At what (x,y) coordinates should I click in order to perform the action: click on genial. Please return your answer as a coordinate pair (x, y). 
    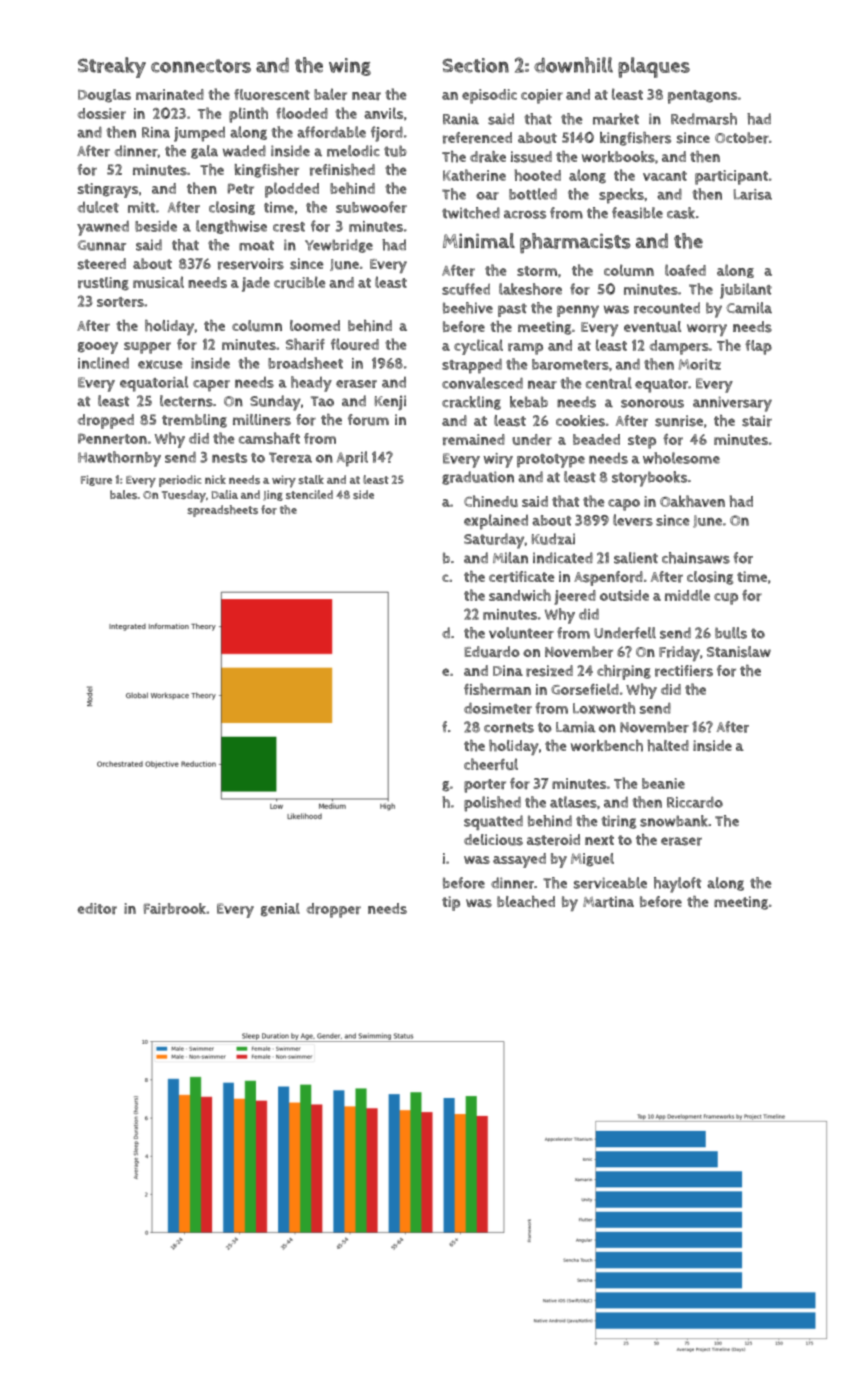
    Looking at the image, I should click on (280, 910).
